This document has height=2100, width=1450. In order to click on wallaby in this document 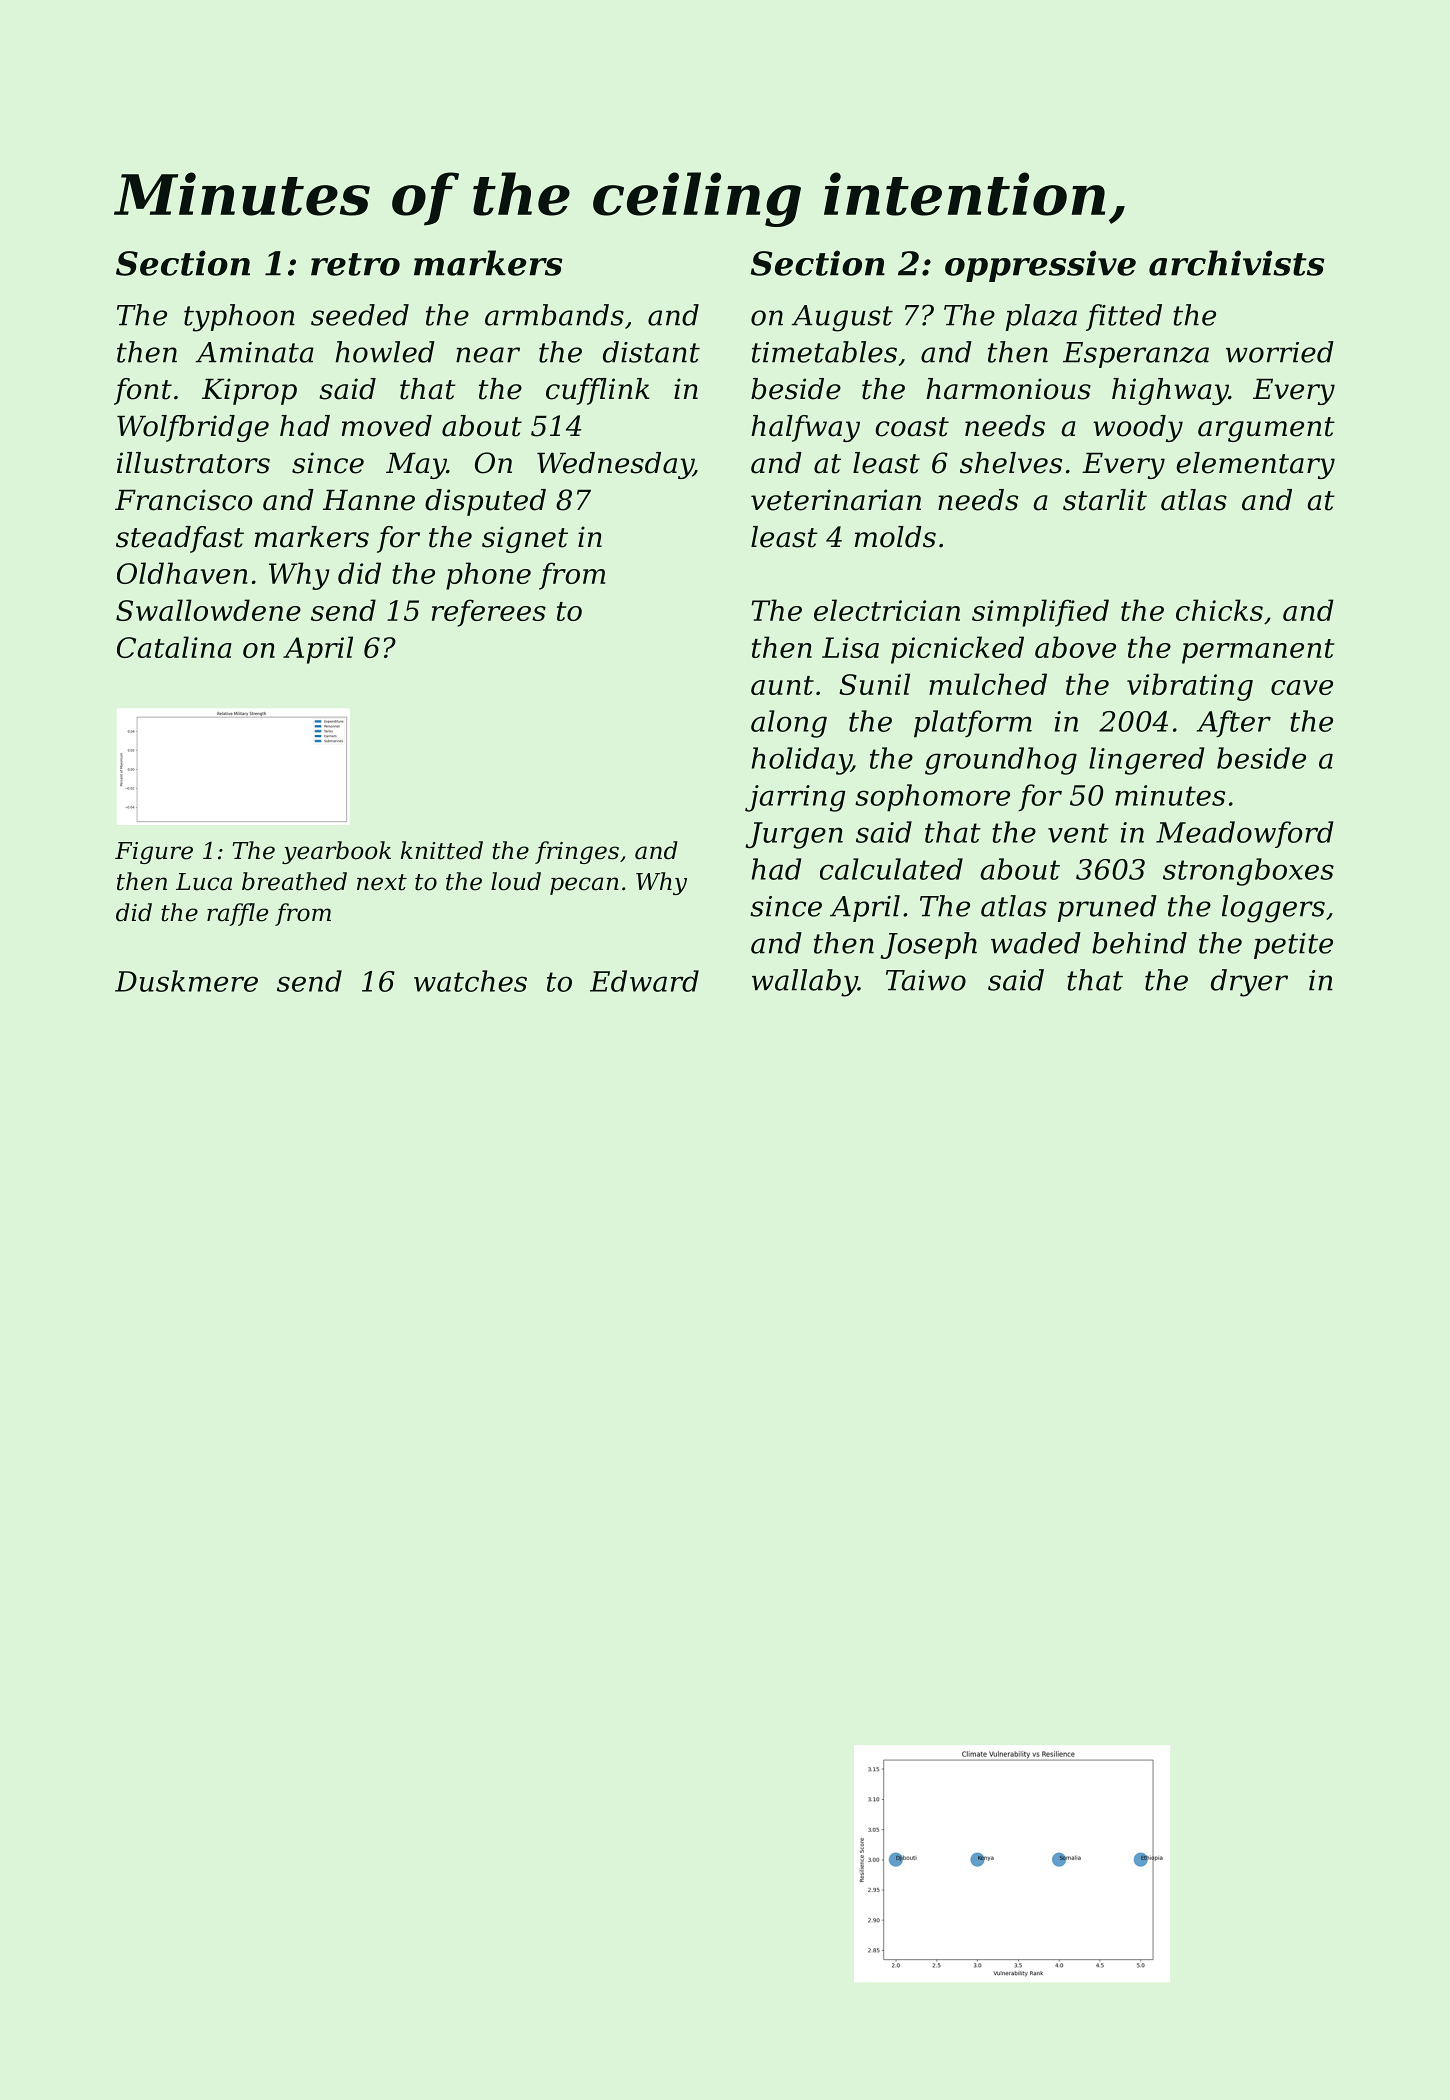, I will do `click(805, 983)`.
